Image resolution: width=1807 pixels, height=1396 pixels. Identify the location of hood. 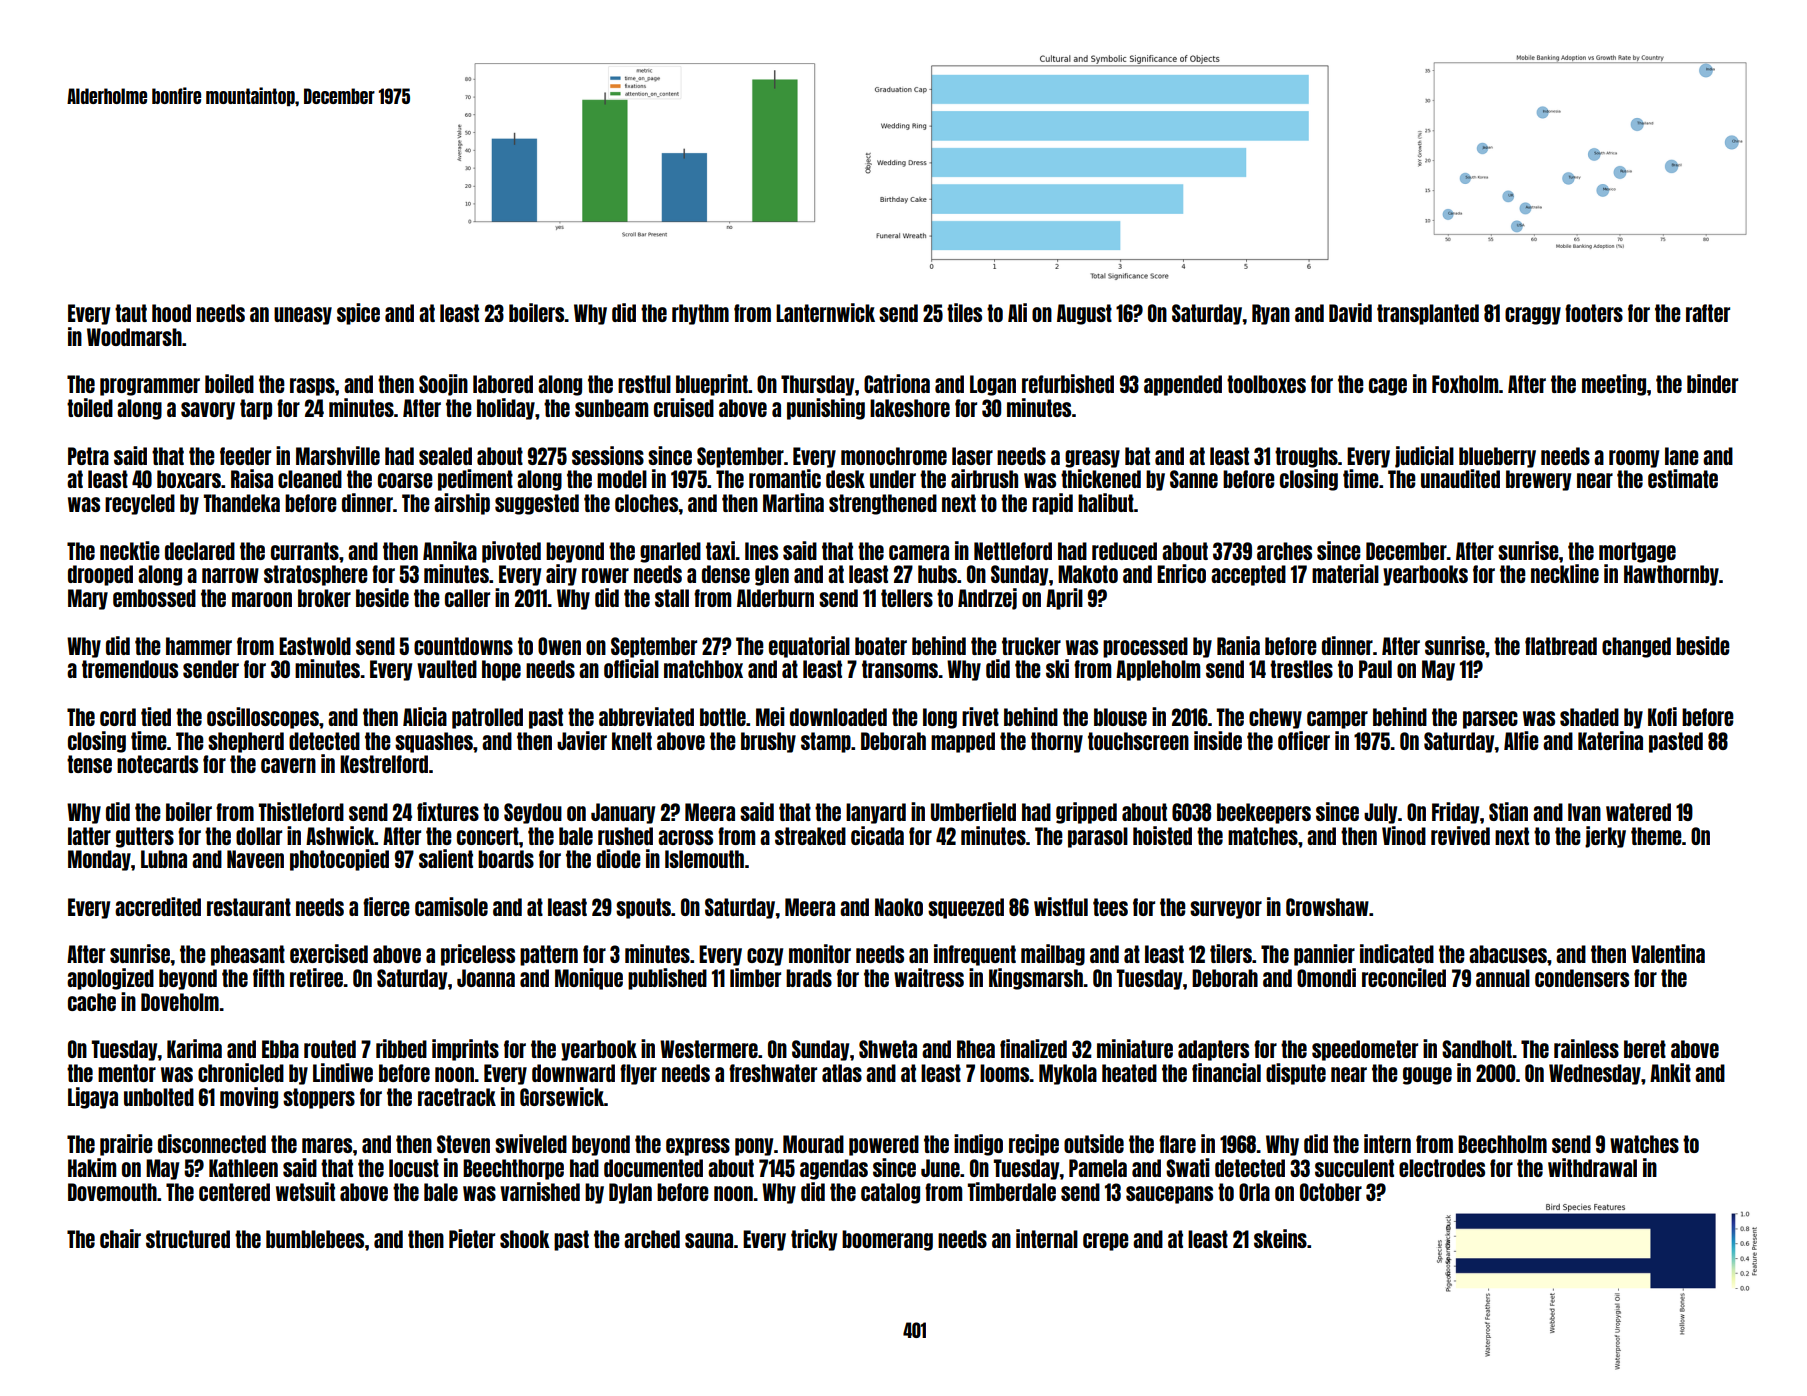
(171, 313).
